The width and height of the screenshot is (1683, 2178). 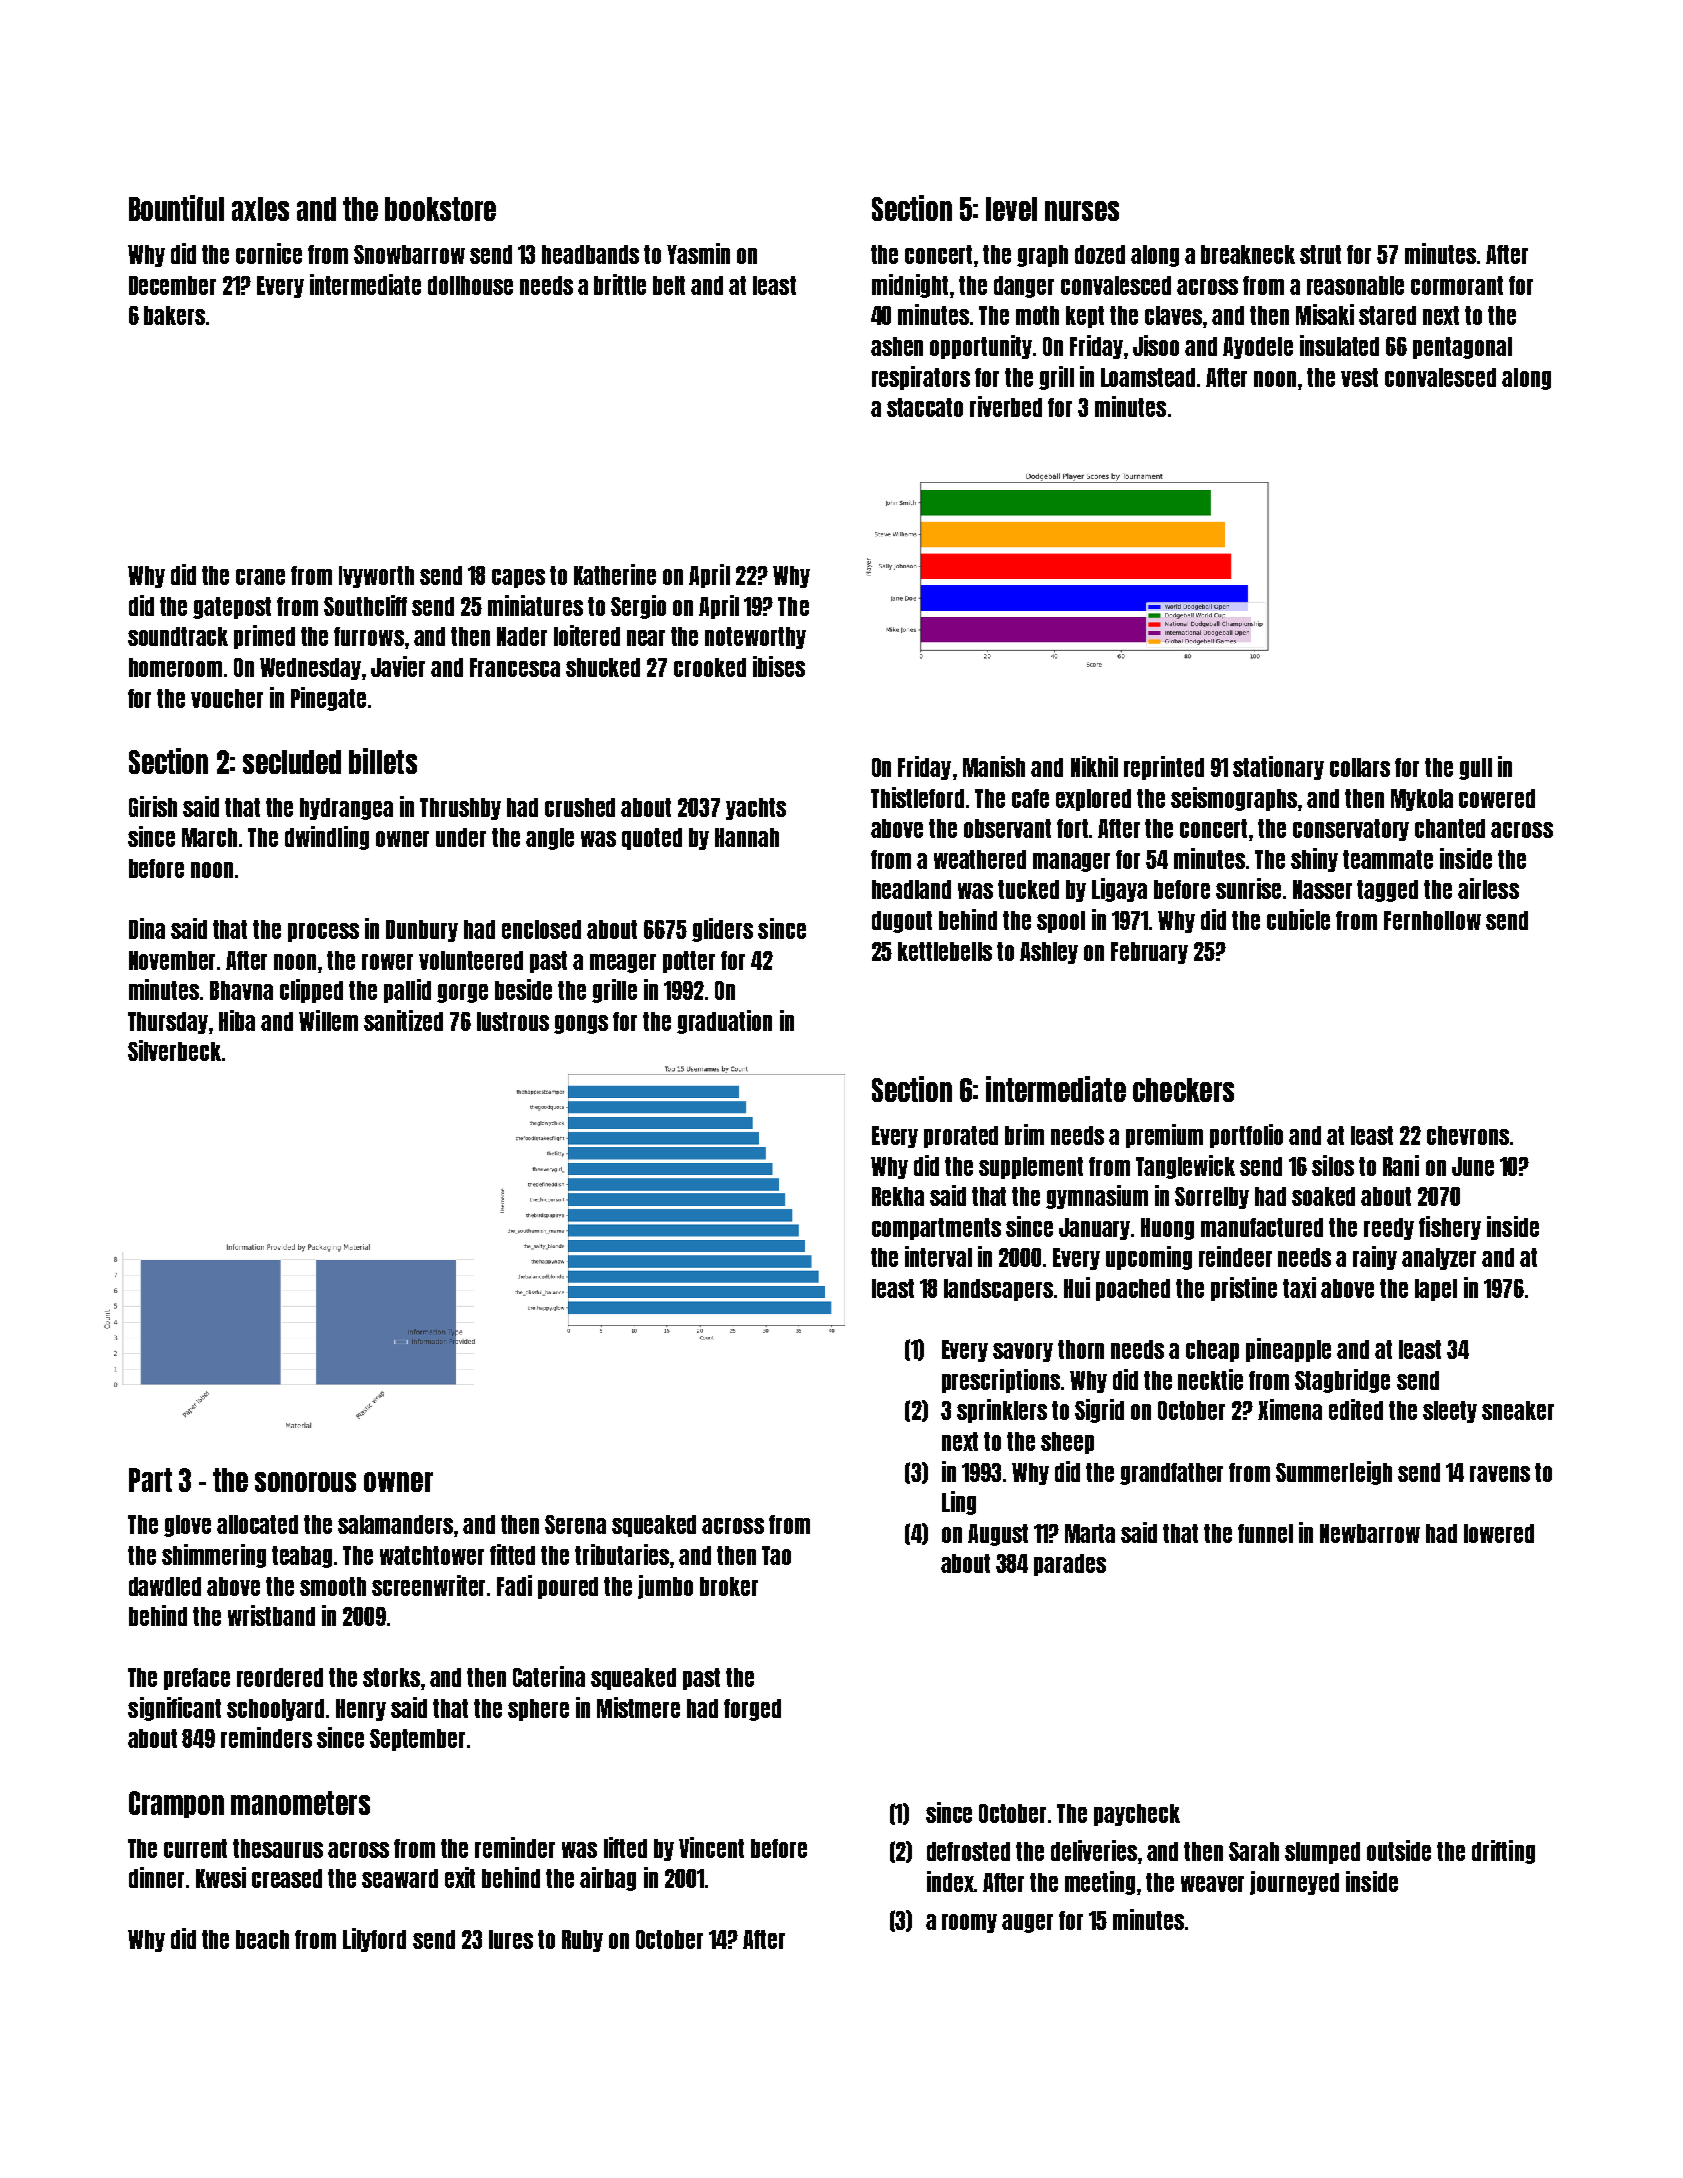 I want to click on Manish, so click(x=994, y=766).
